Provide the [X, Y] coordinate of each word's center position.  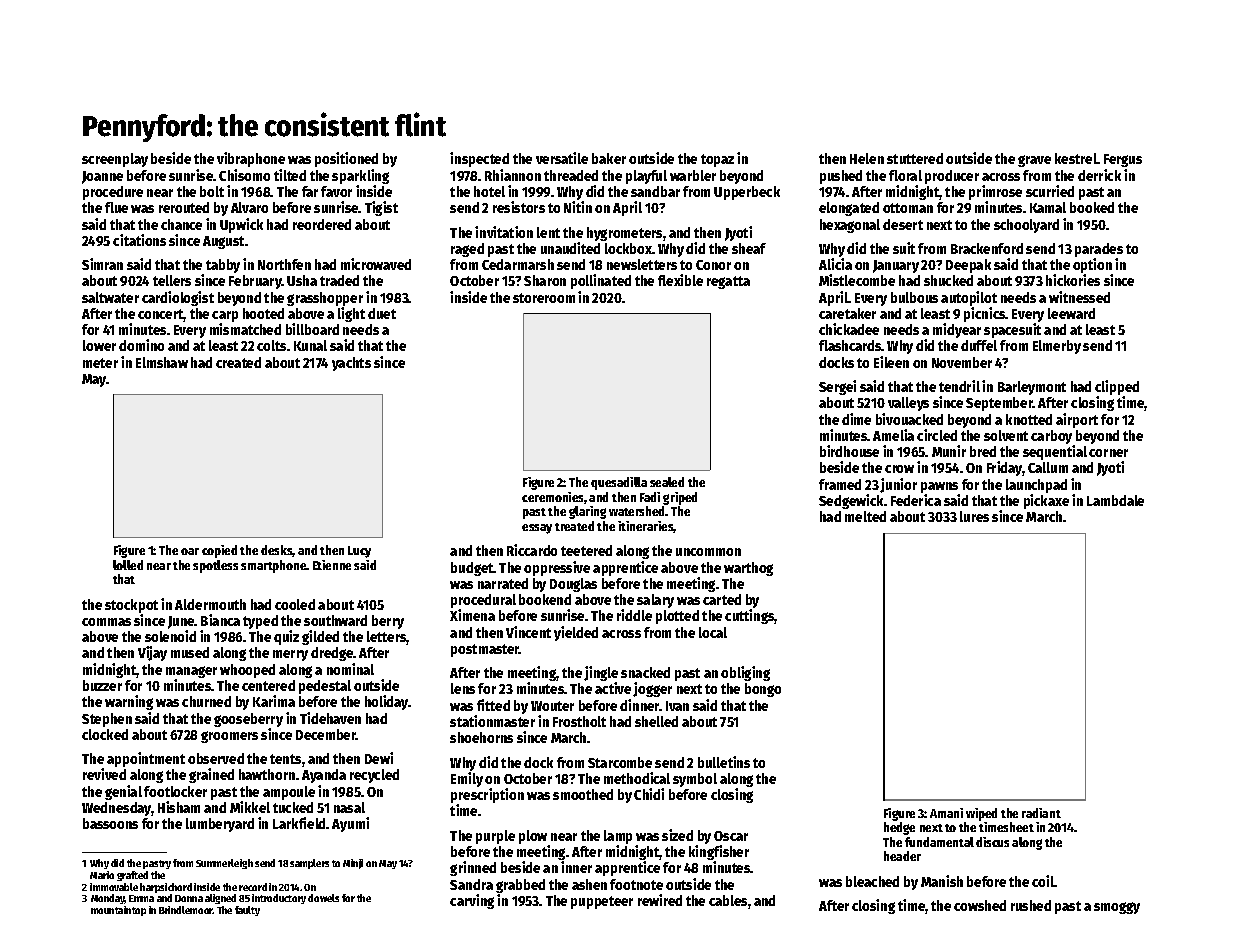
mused [190, 652]
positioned [346, 159]
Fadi [650, 497]
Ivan [677, 706]
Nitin [578, 207]
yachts [351, 364]
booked [1092, 207]
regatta [728, 282]
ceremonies [552, 497]
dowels [323, 898]
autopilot [969, 298]
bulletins [724, 762]
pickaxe [1046, 501]
